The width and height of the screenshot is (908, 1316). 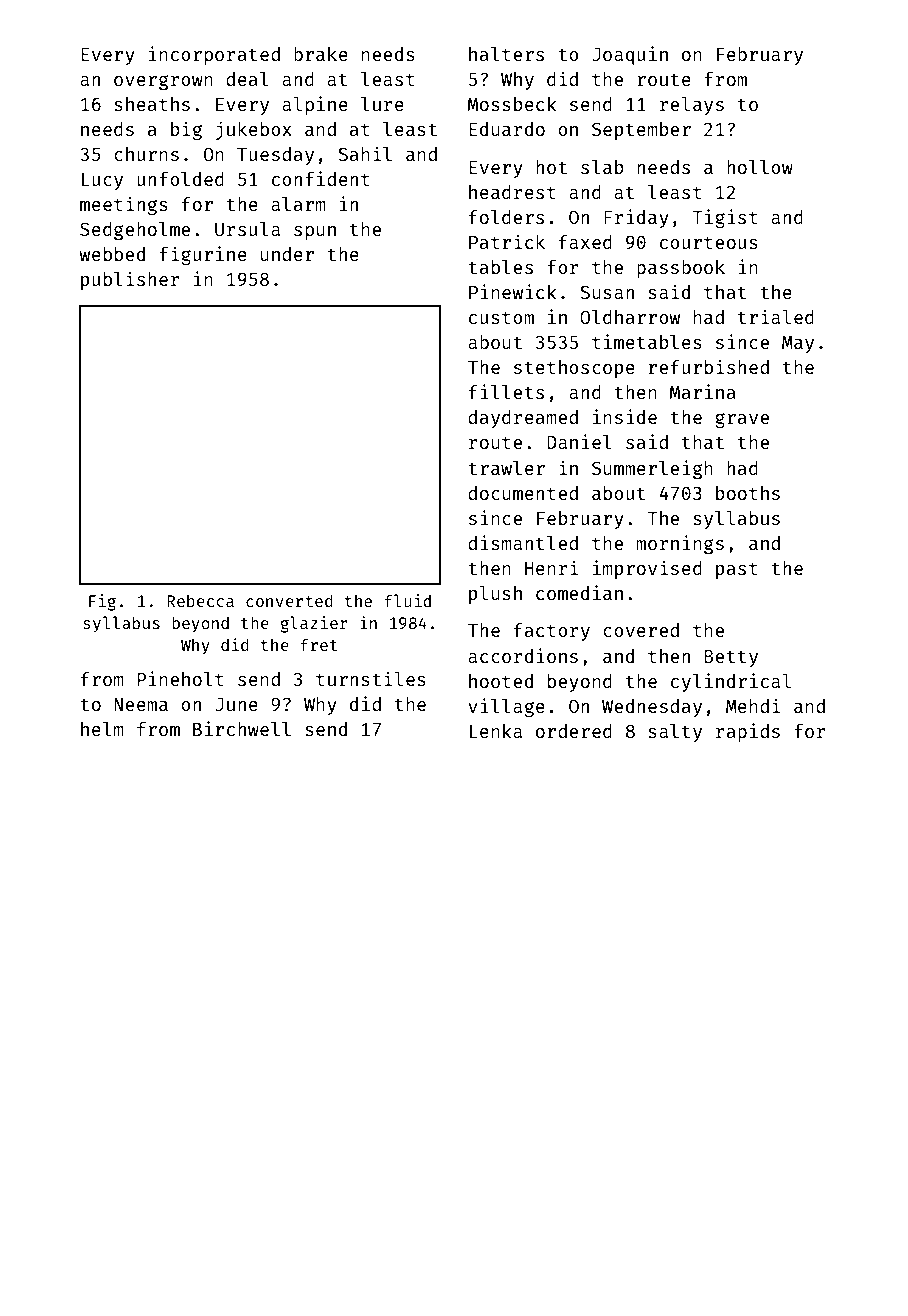 What do you see at coordinates (506, 468) in the screenshot?
I see `trawler` at bounding box center [506, 468].
